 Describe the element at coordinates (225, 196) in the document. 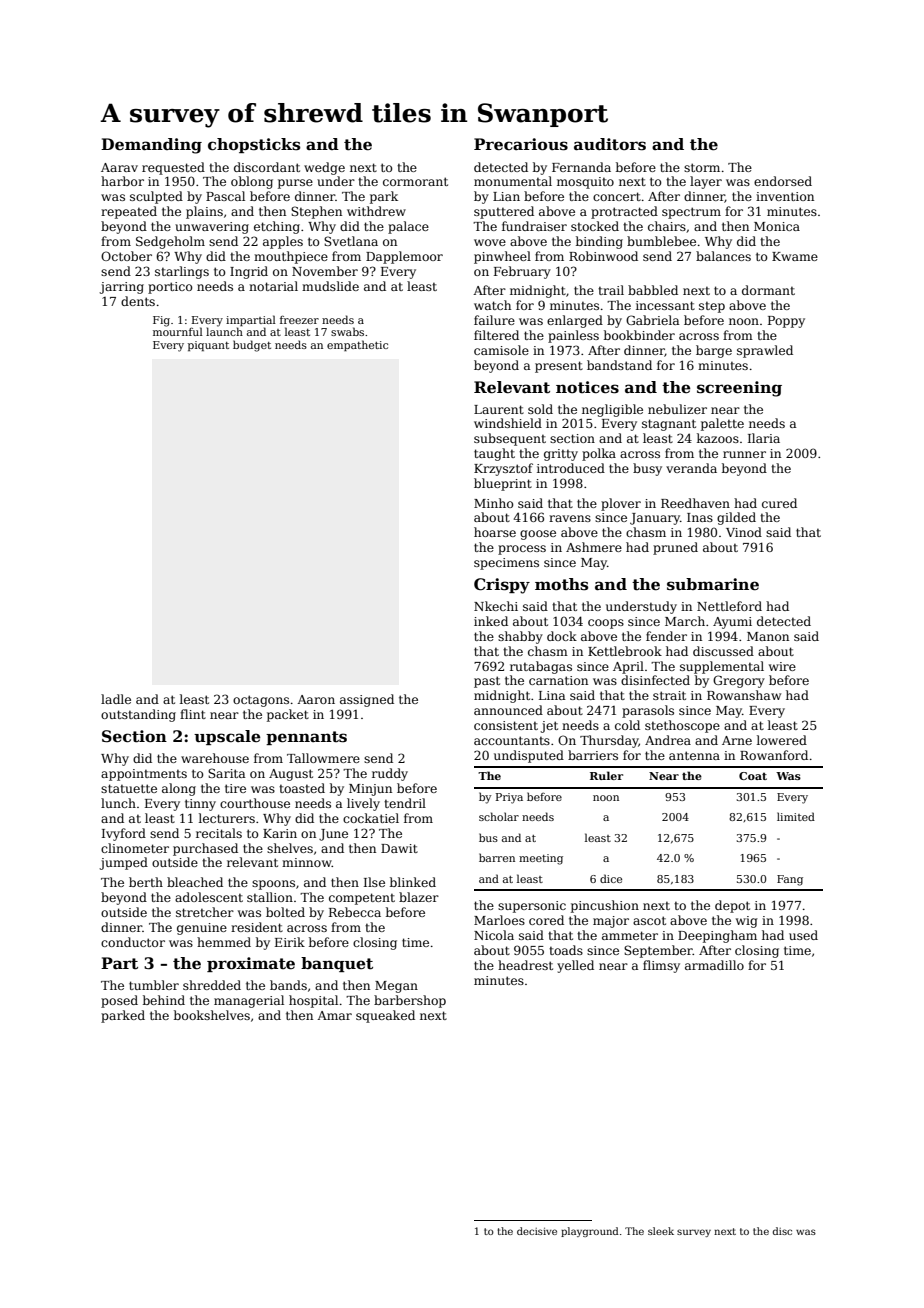

I see `Pascal` at that location.
